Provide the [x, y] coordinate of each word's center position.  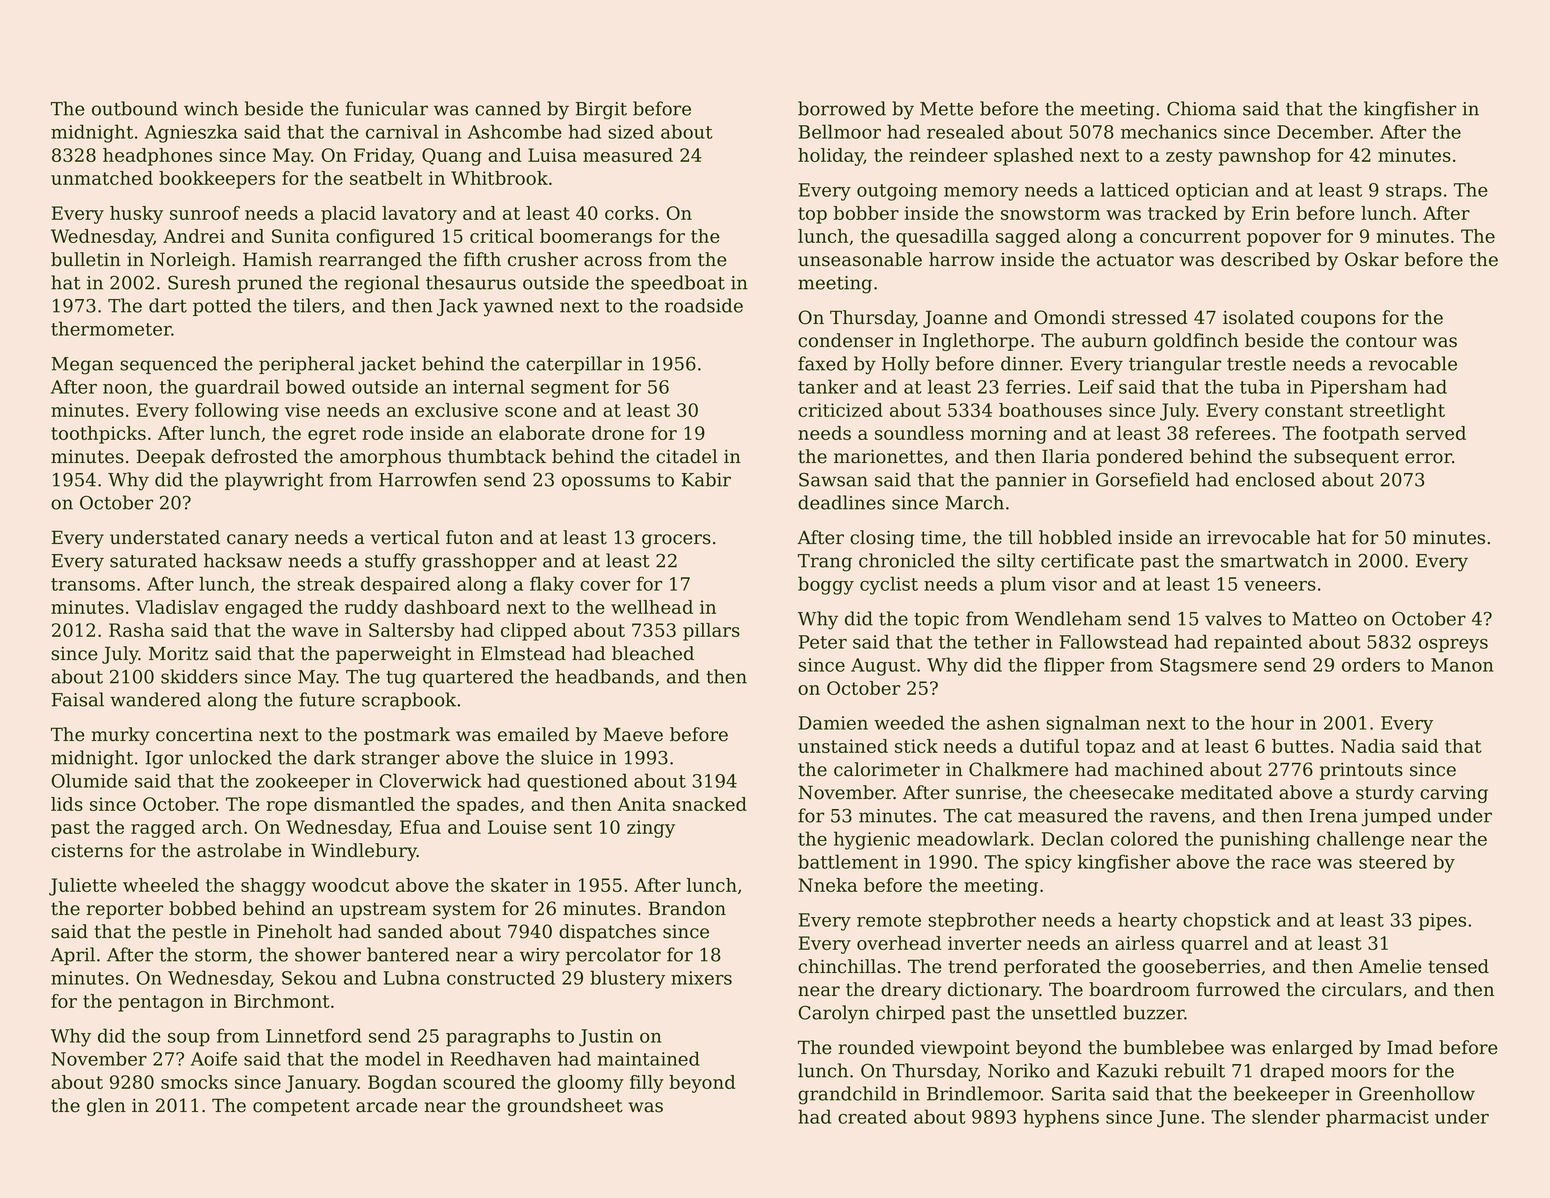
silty [1016, 562]
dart [168, 305]
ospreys [1453, 646]
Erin [1271, 213]
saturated [153, 560]
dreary [911, 991]
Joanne [955, 319]
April [73, 956]
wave [315, 632]
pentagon [161, 1003]
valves [1233, 618]
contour [1381, 341]
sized [631, 131]
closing [882, 539]
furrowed [1238, 989]
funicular [386, 108]
